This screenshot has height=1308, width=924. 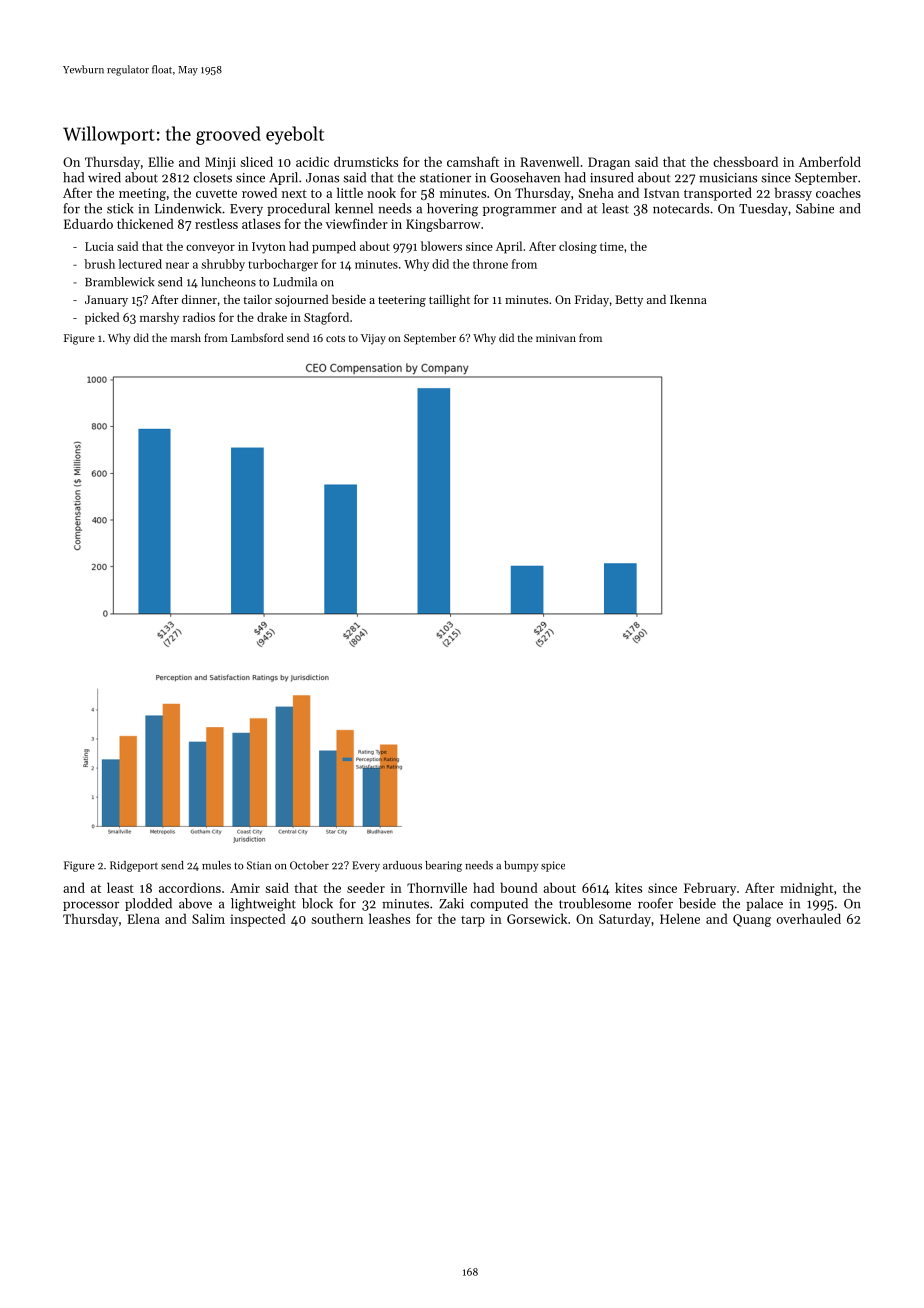 What do you see at coordinates (257, 337) in the screenshot?
I see `Lambsford` at bounding box center [257, 337].
